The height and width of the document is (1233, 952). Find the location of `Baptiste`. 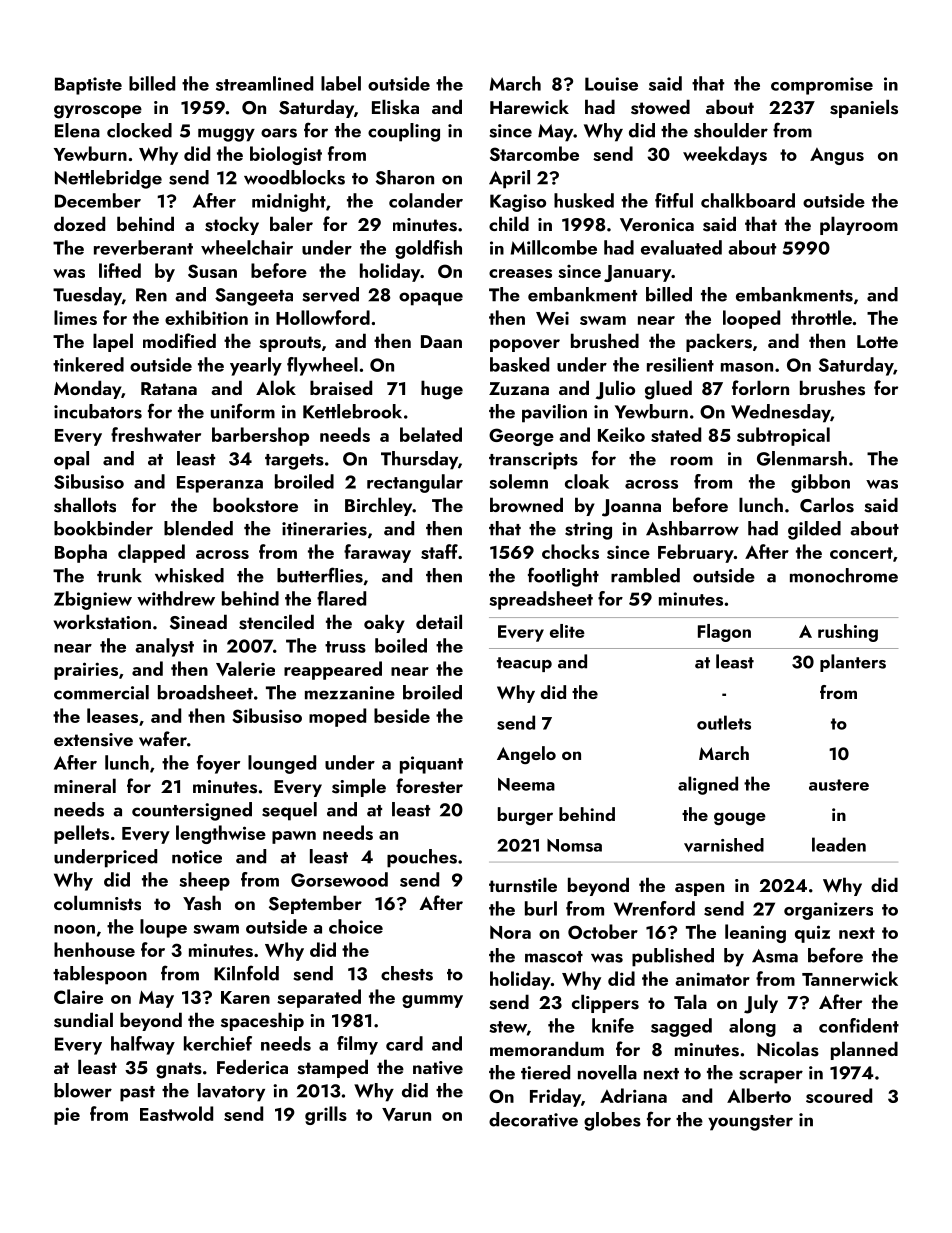

Baptiste is located at coordinates (88, 86).
